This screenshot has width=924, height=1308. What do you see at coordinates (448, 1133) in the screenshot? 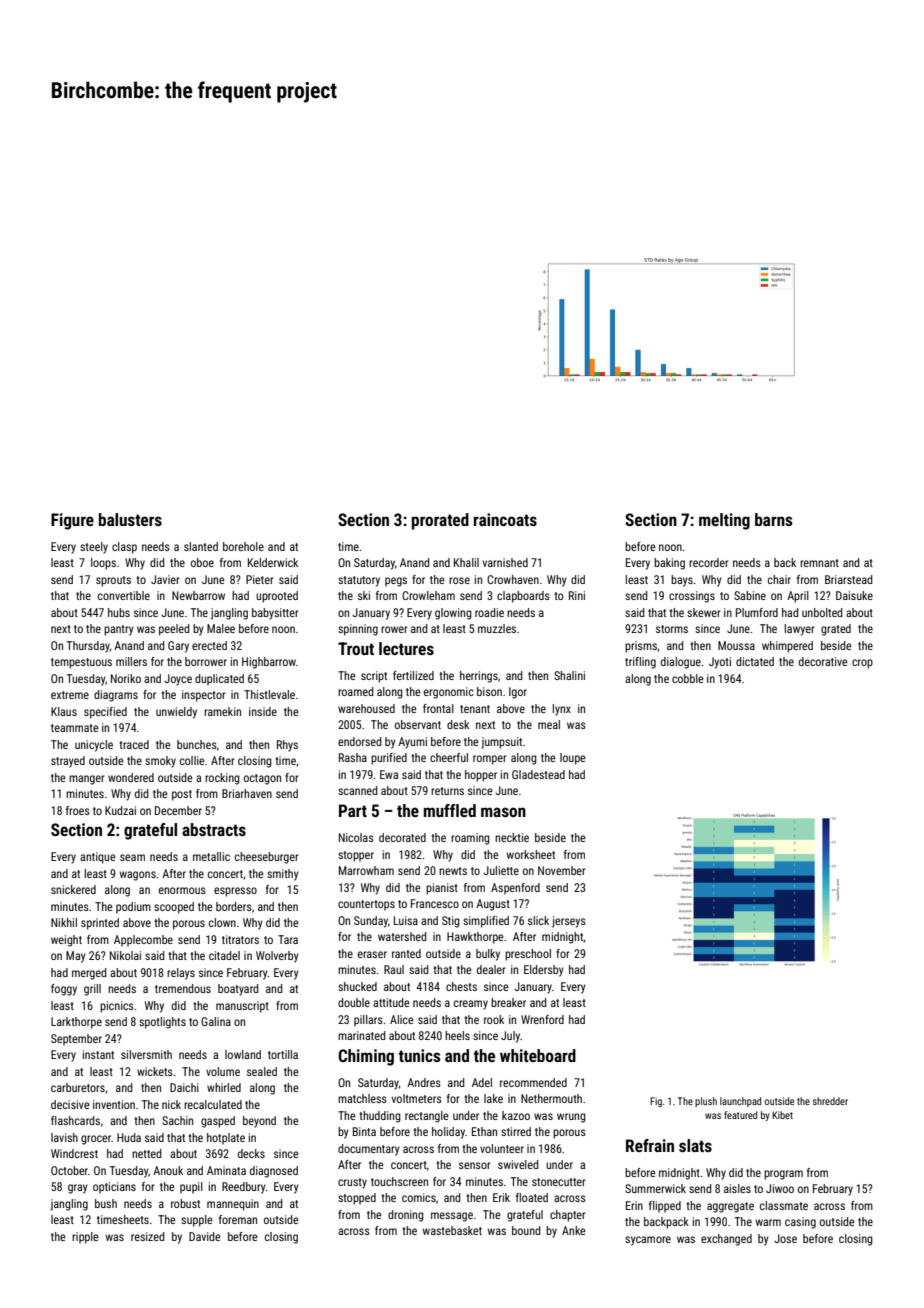
I see `holiday` at bounding box center [448, 1133].
